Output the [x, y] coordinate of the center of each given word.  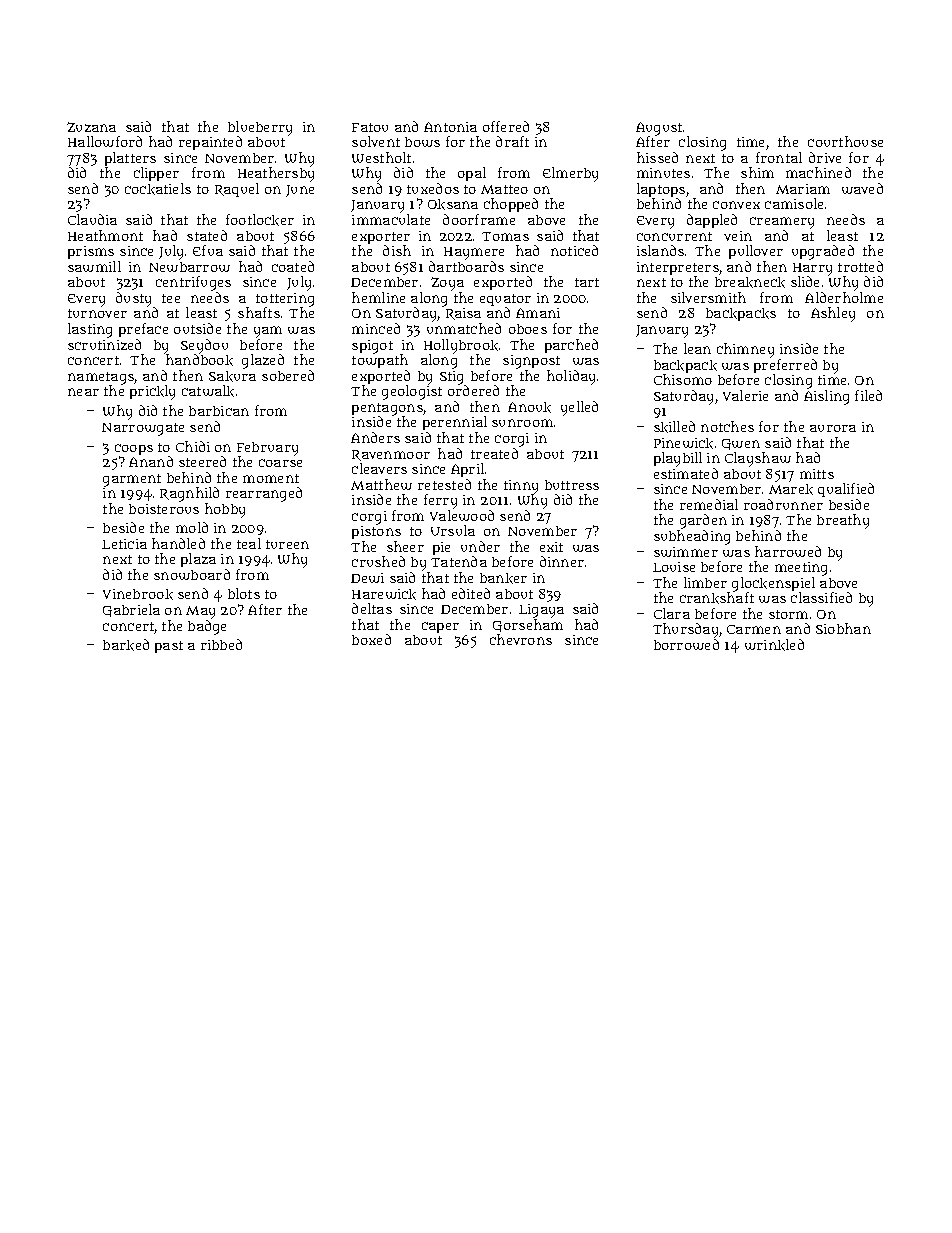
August [659, 129]
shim [757, 172]
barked [126, 645]
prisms [91, 252]
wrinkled [774, 645]
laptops [661, 190]
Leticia [124, 544]
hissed [657, 157]
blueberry [260, 128]
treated [494, 453]
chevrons [521, 639]
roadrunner [783, 504]
